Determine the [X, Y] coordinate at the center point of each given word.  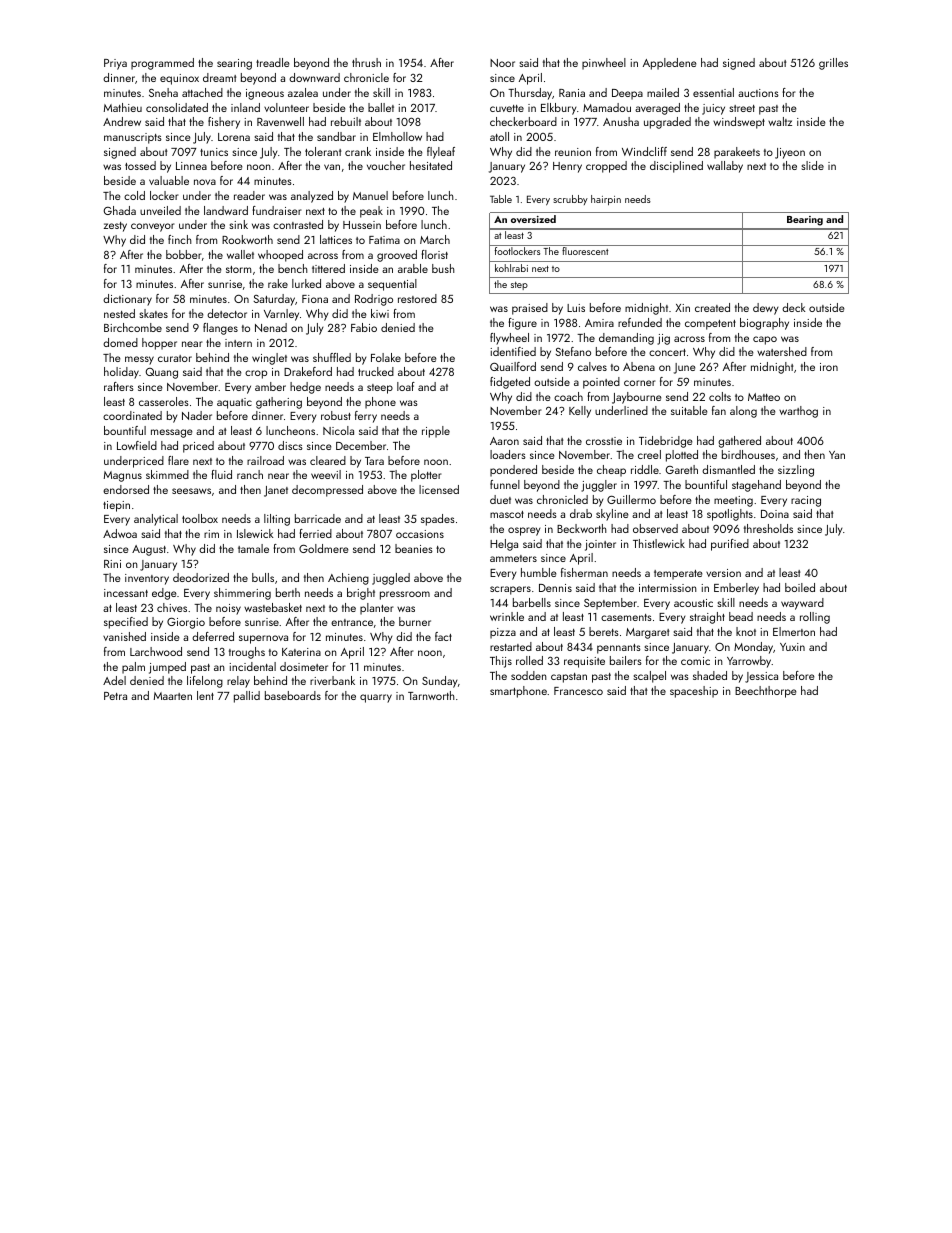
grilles [833, 64]
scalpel [650, 677]
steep [380, 389]
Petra [115, 696]
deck [793, 307]
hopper [159, 344]
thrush [366, 62]
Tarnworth [431, 695]
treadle [273, 62]
